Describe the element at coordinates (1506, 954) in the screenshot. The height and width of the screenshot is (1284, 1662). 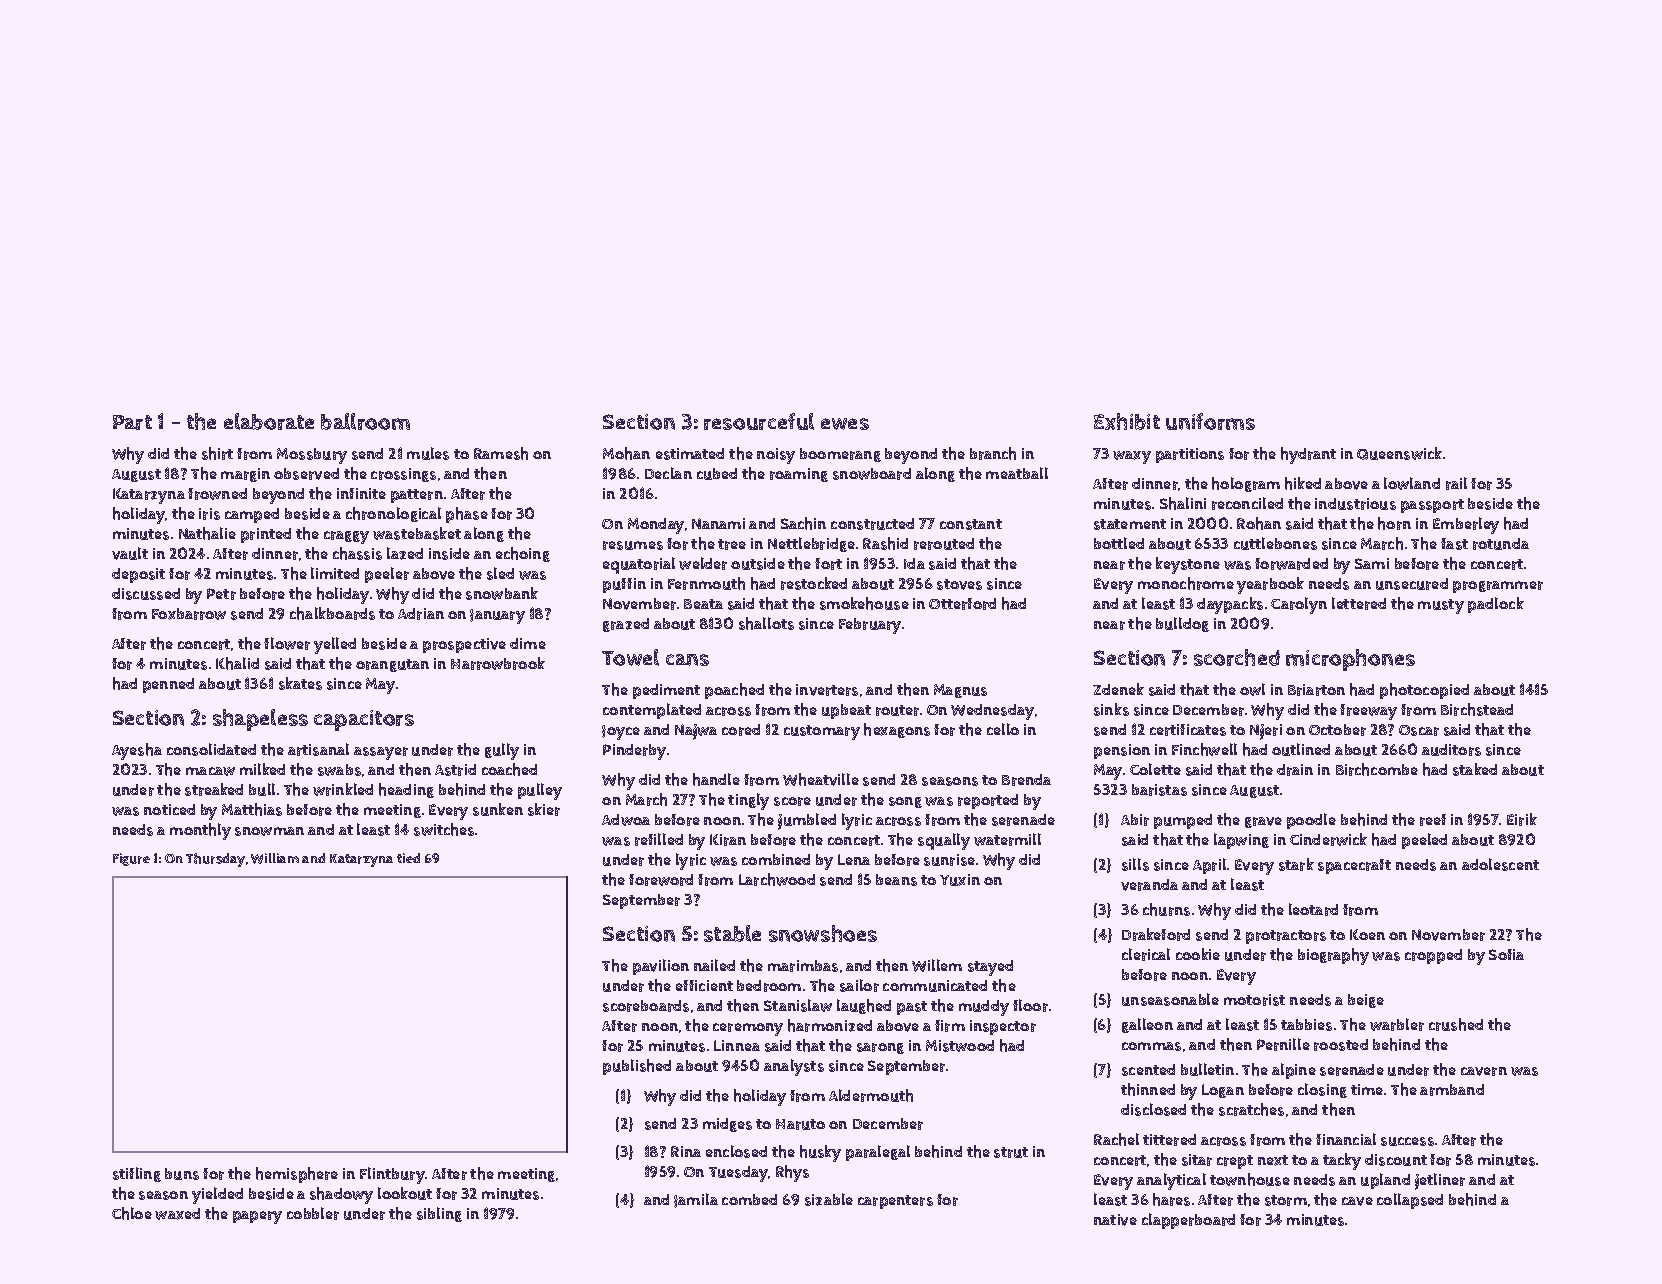
I see `Sofia` at that location.
